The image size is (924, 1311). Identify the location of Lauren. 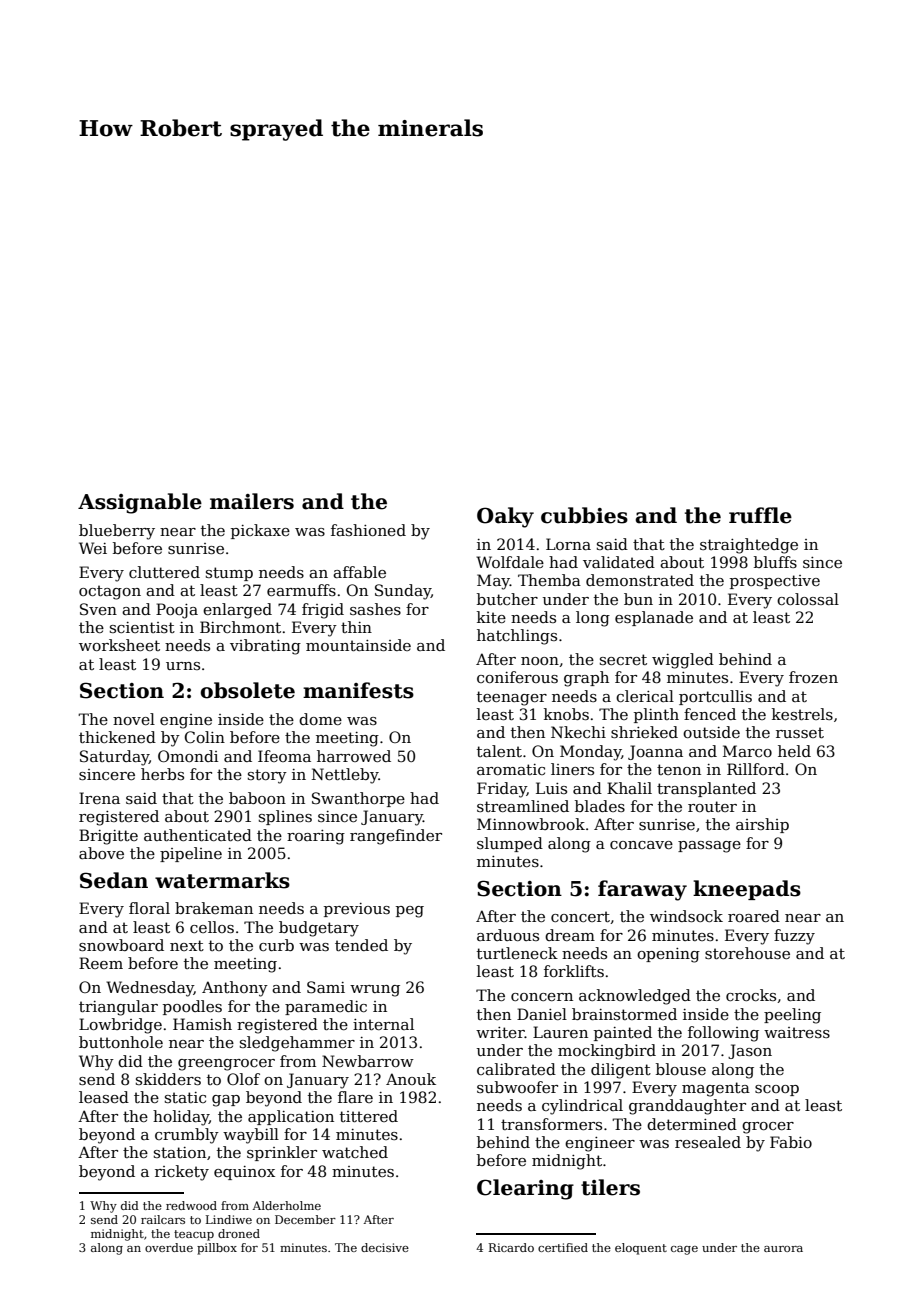
(560, 1032).
